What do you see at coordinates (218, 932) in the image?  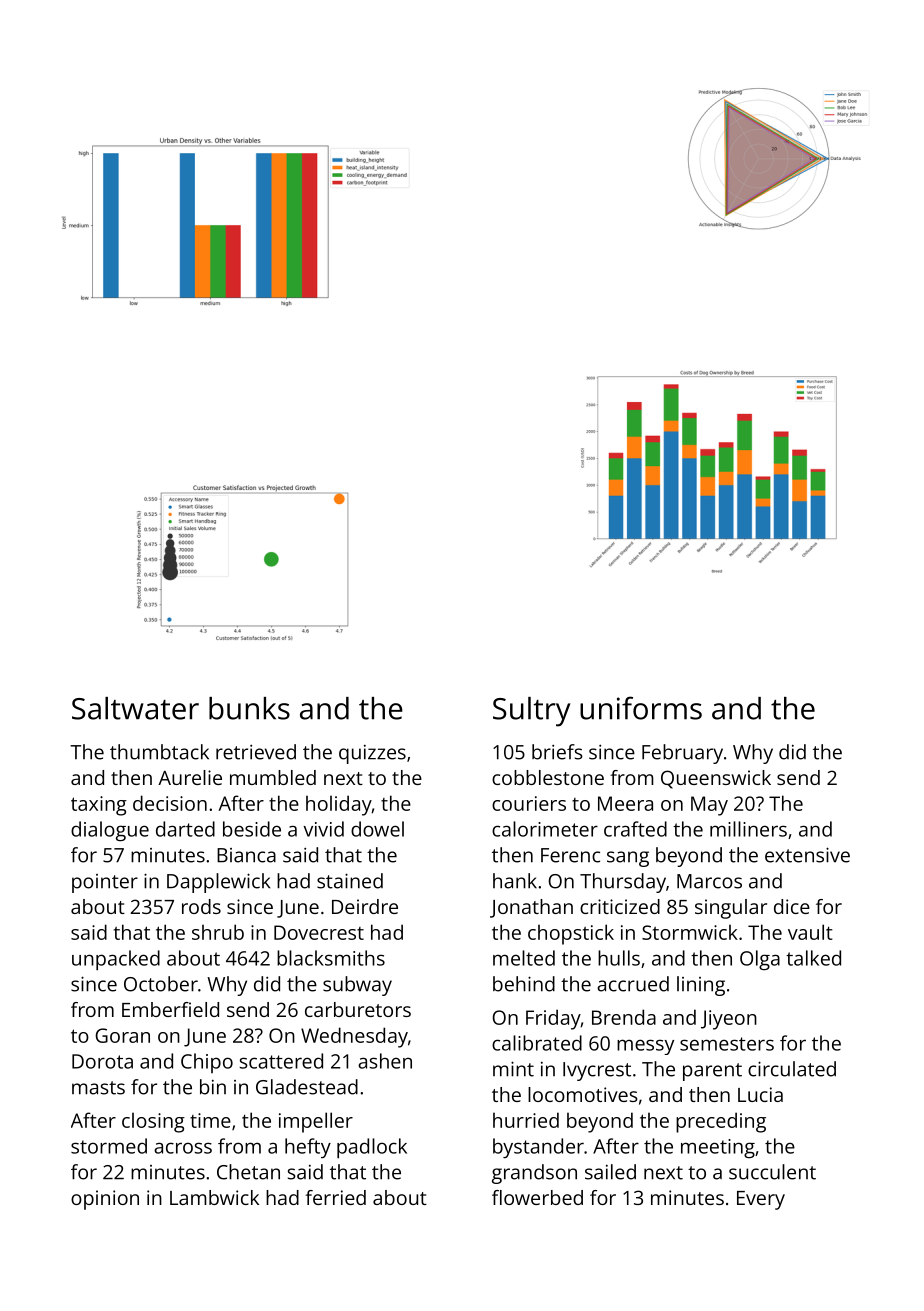 I see `shrub` at bounding box center [218, 932].
